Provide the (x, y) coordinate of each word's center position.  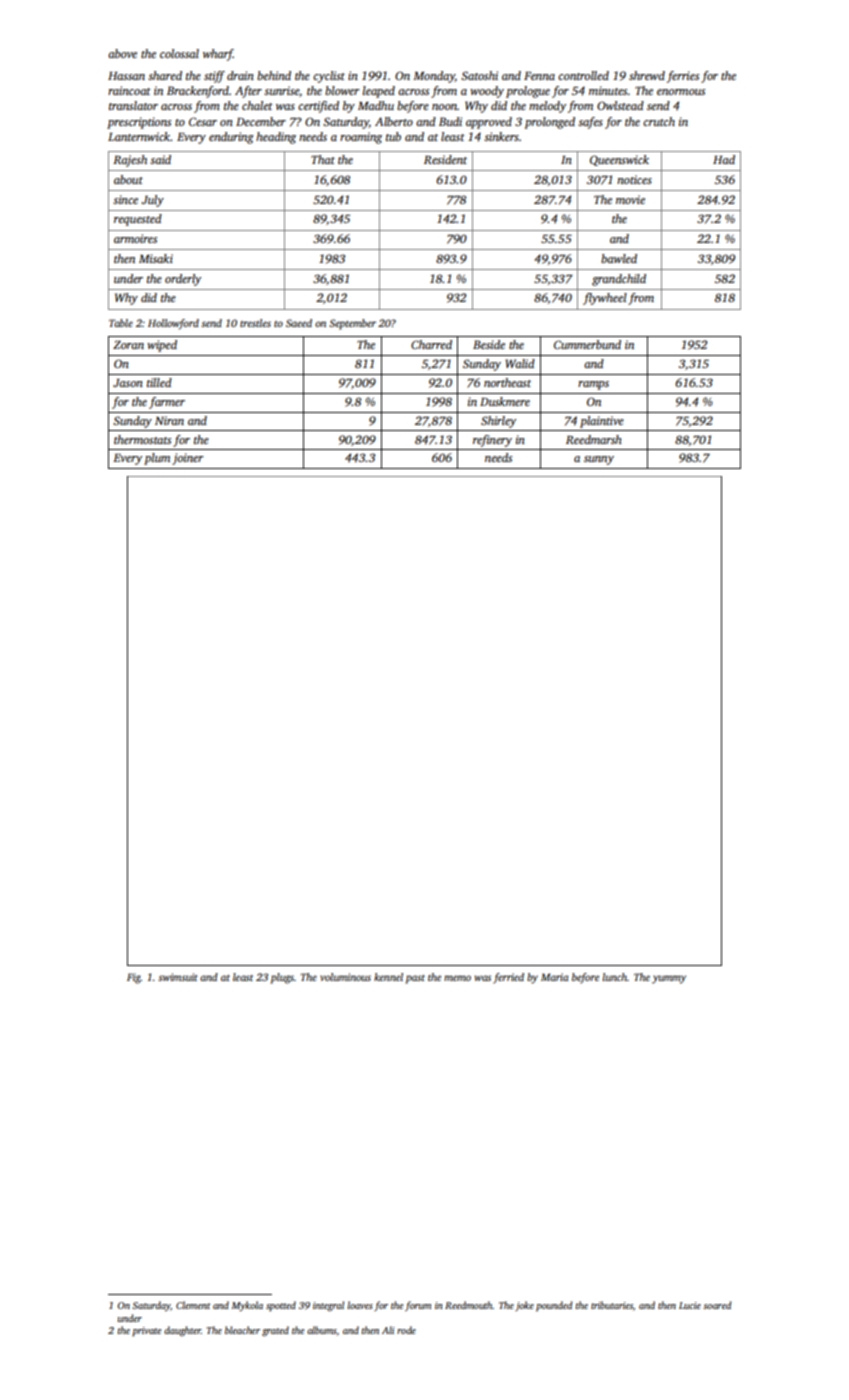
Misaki (156, 258)
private (146, 1331)
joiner (188, 459)
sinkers (501, 136)
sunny (599, 460)
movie (630, 199)
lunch (614, 977)
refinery (492, 441)
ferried (508, 978)
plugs (282, 978)
